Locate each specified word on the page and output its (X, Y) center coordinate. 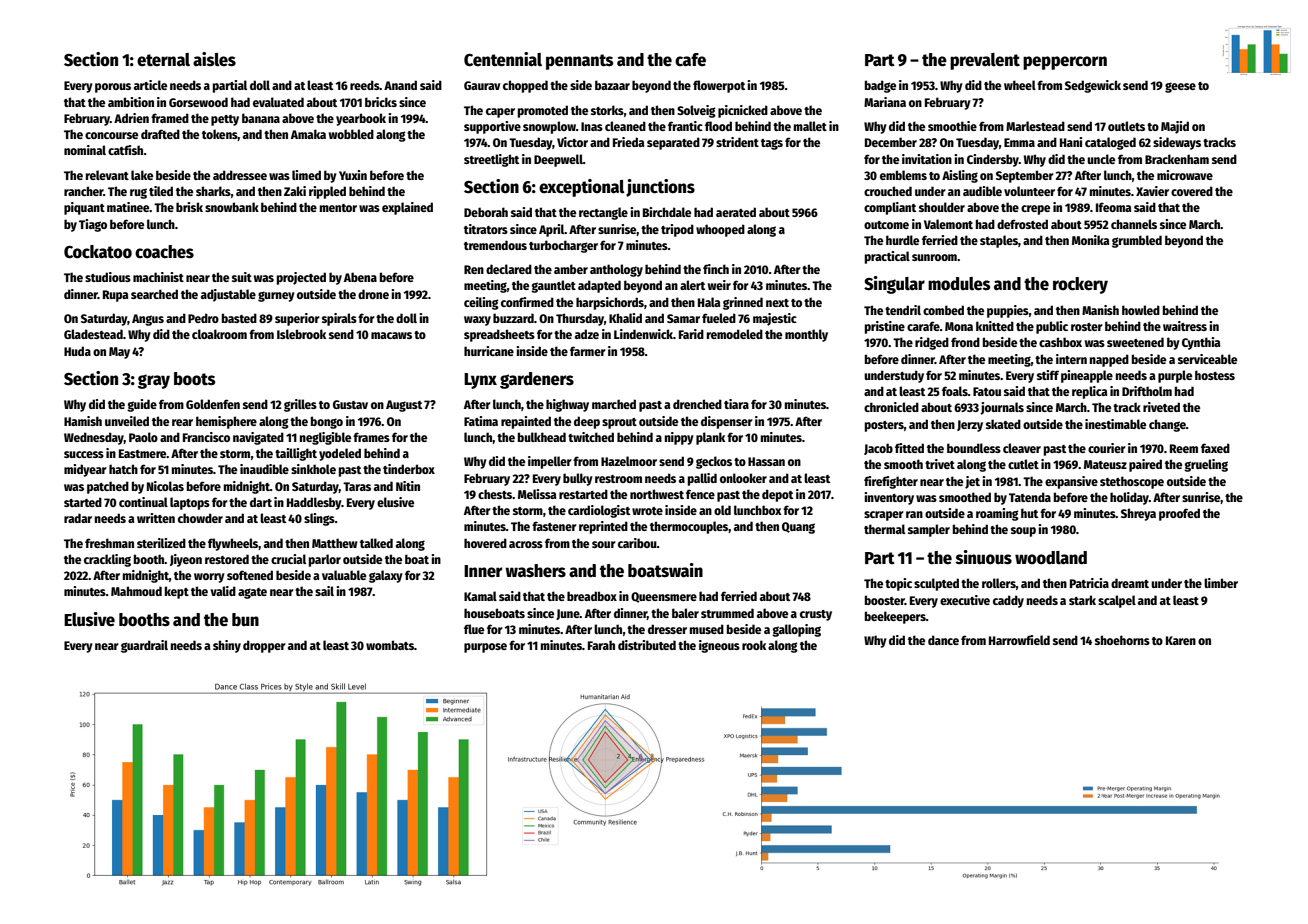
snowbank (232, 207)
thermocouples (689, 527)
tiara (736, 404)
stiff (1048, 375)
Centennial (503, 59)
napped (1109, 360)
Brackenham (1177, 159)
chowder (200, 518)
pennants (579, 62)
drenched (697, 404)
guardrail (144, 646)
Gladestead (93, 334)
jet (972, 482)
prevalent (985, 61)
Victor (572, 142)
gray (154, 381)
